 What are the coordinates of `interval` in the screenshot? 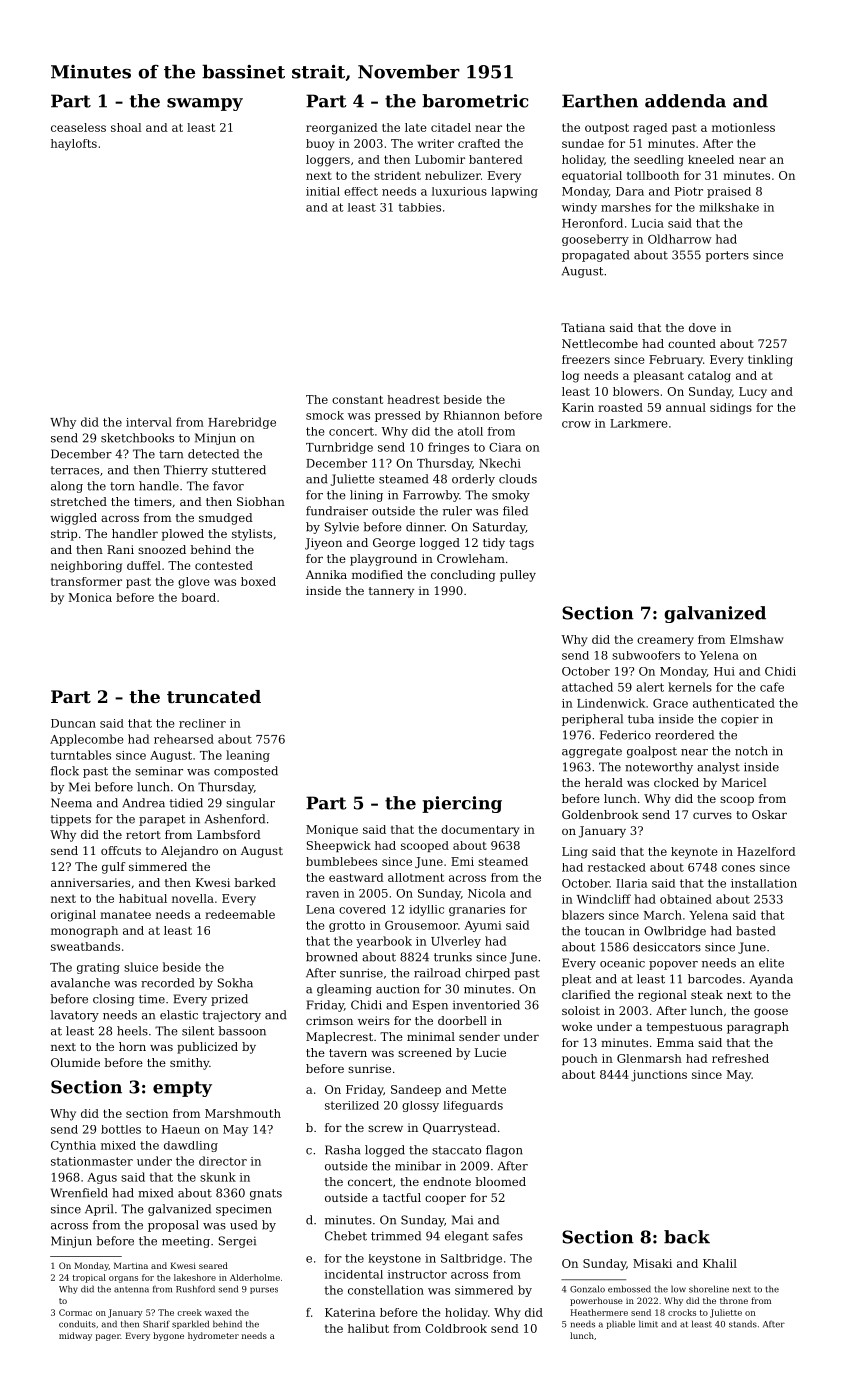 It's located at (149, 422).
